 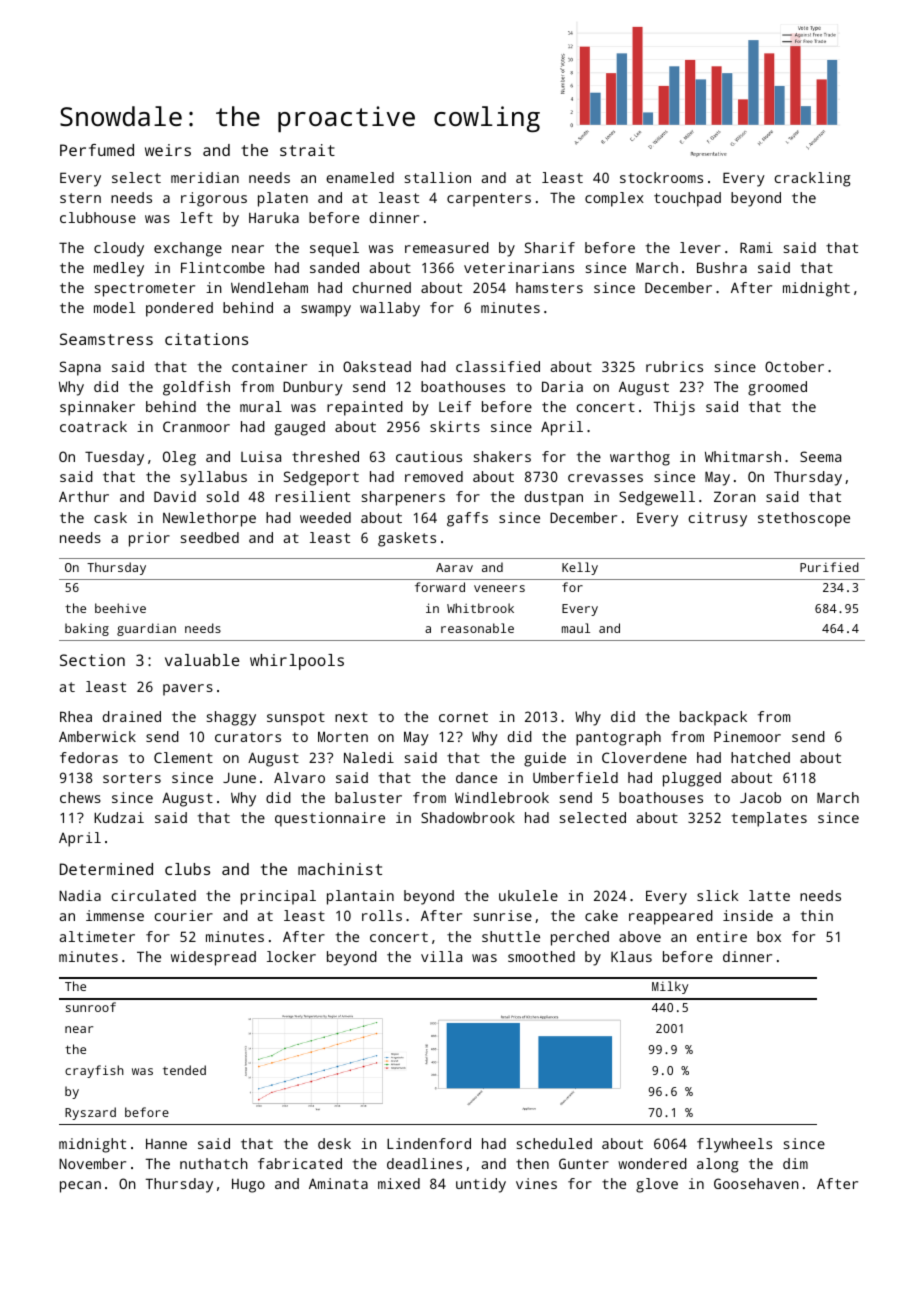 I want to click on prior, so click(x=149, y=539).
